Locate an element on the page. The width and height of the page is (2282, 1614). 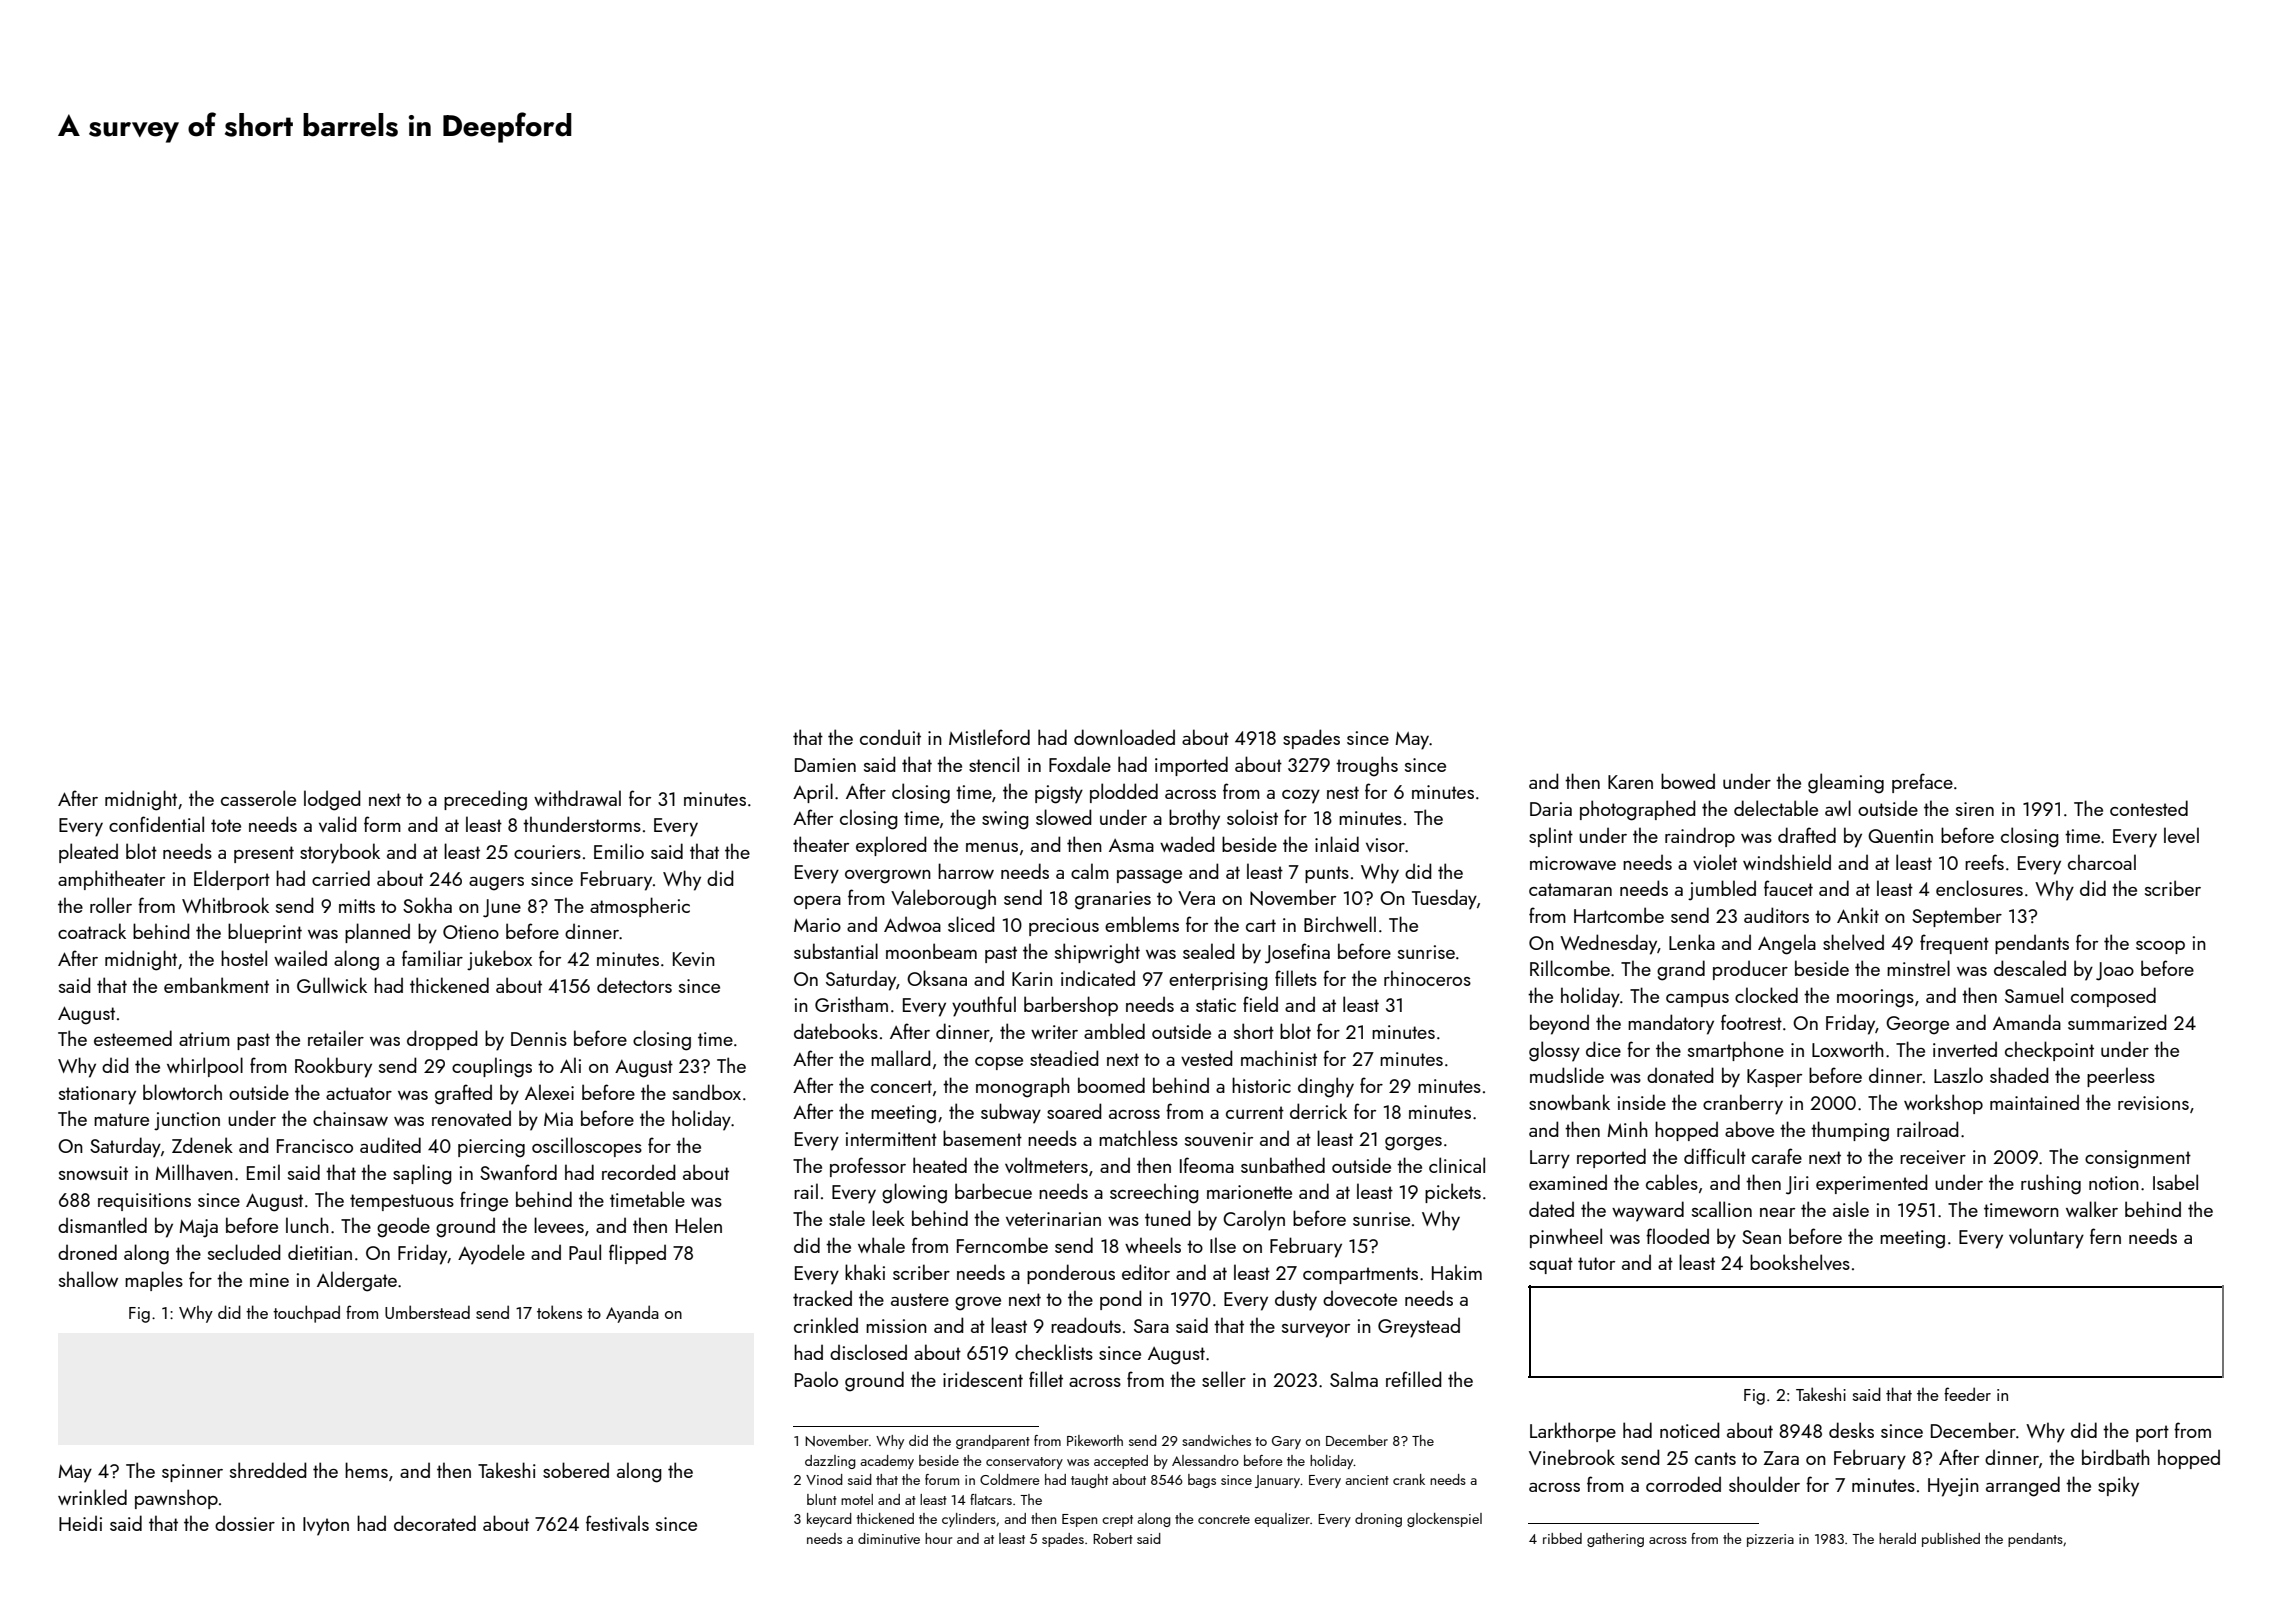
wrinkled is located at coordinates (92, 1497).
